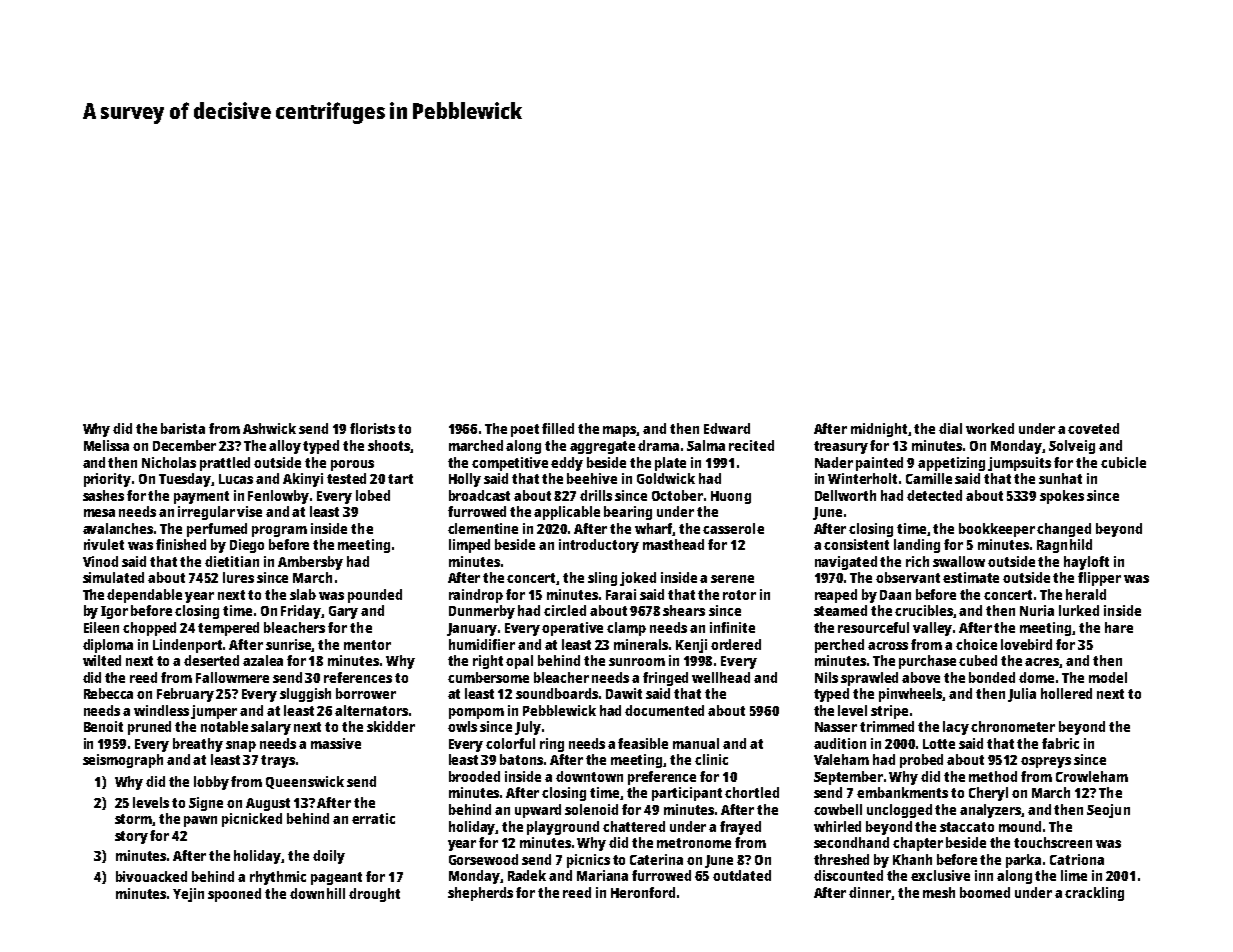  I want to click on tempered, so click(228, 629).
